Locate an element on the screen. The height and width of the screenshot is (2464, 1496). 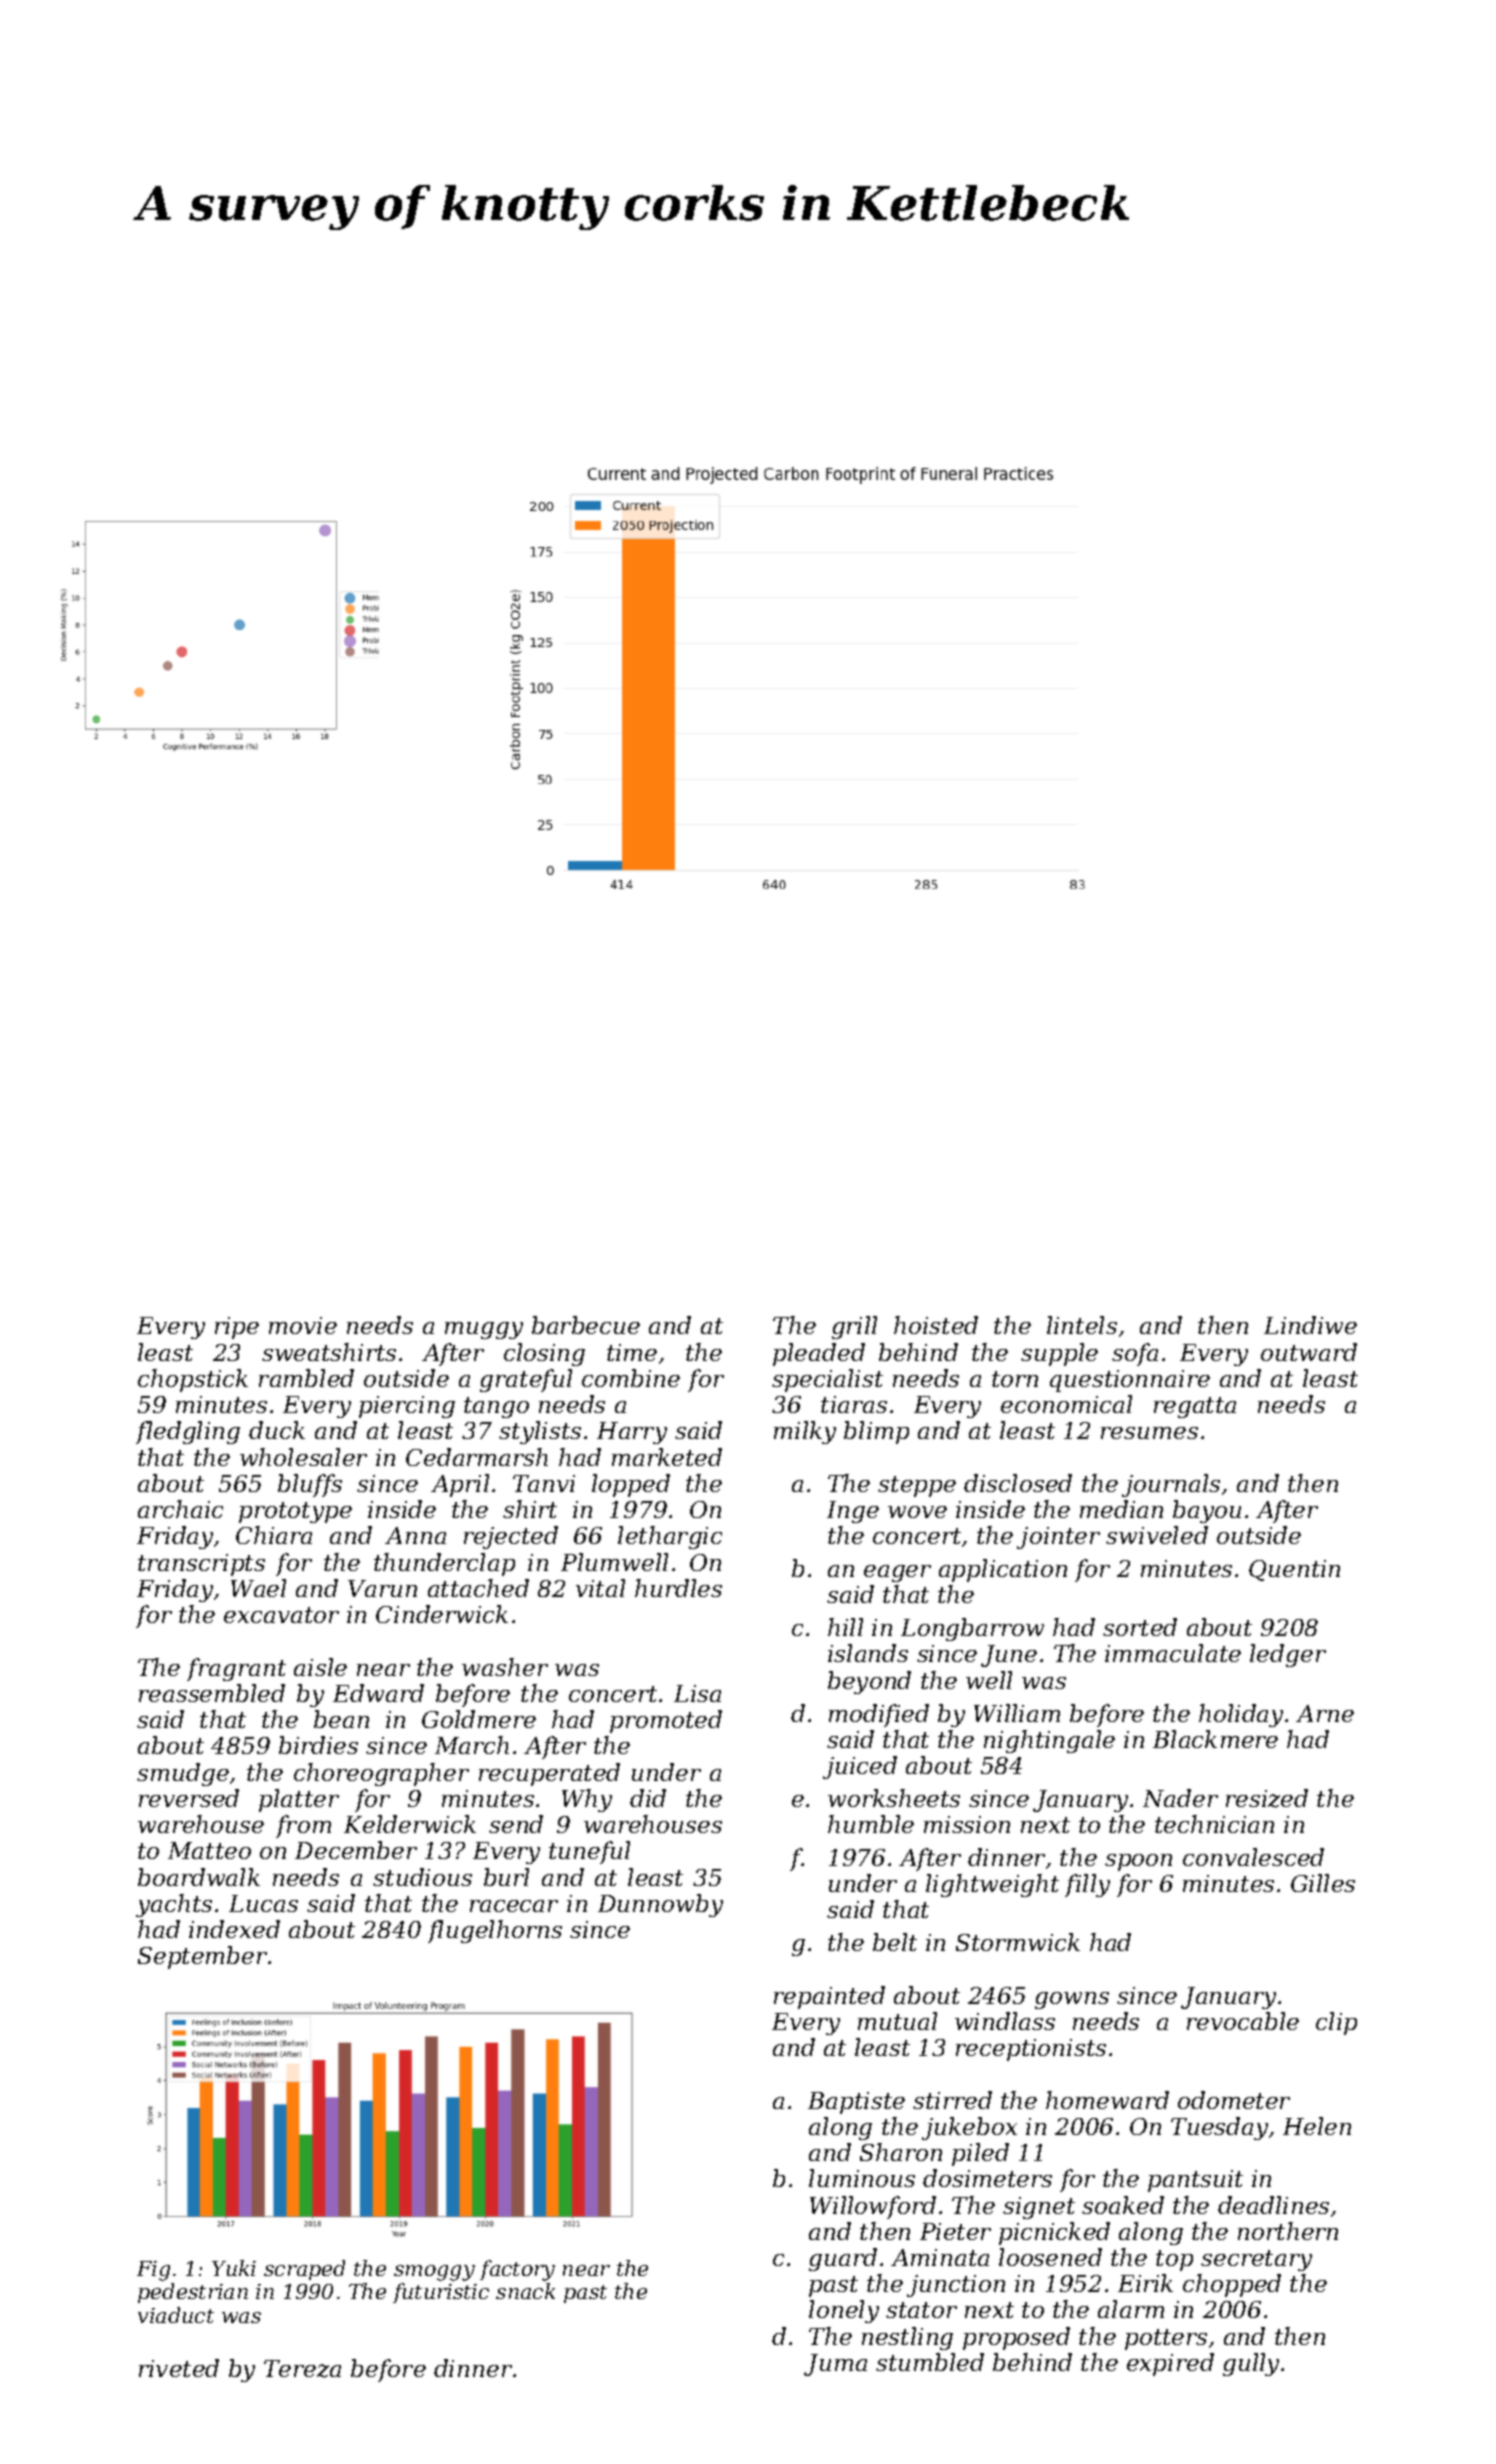
Juma is located at coordinates (835, 2365).
